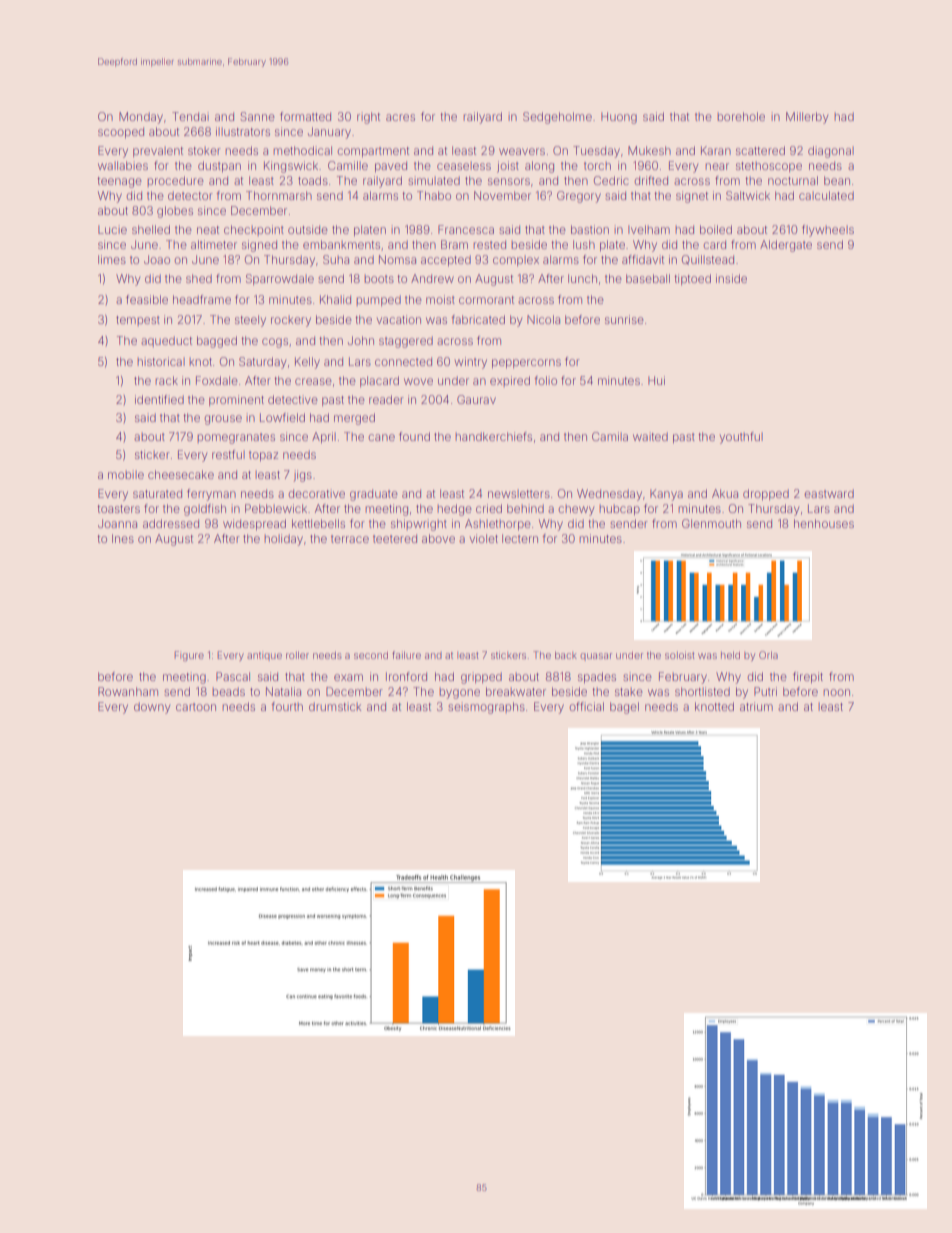  I want to click on wallabies, so click(123, 165).
